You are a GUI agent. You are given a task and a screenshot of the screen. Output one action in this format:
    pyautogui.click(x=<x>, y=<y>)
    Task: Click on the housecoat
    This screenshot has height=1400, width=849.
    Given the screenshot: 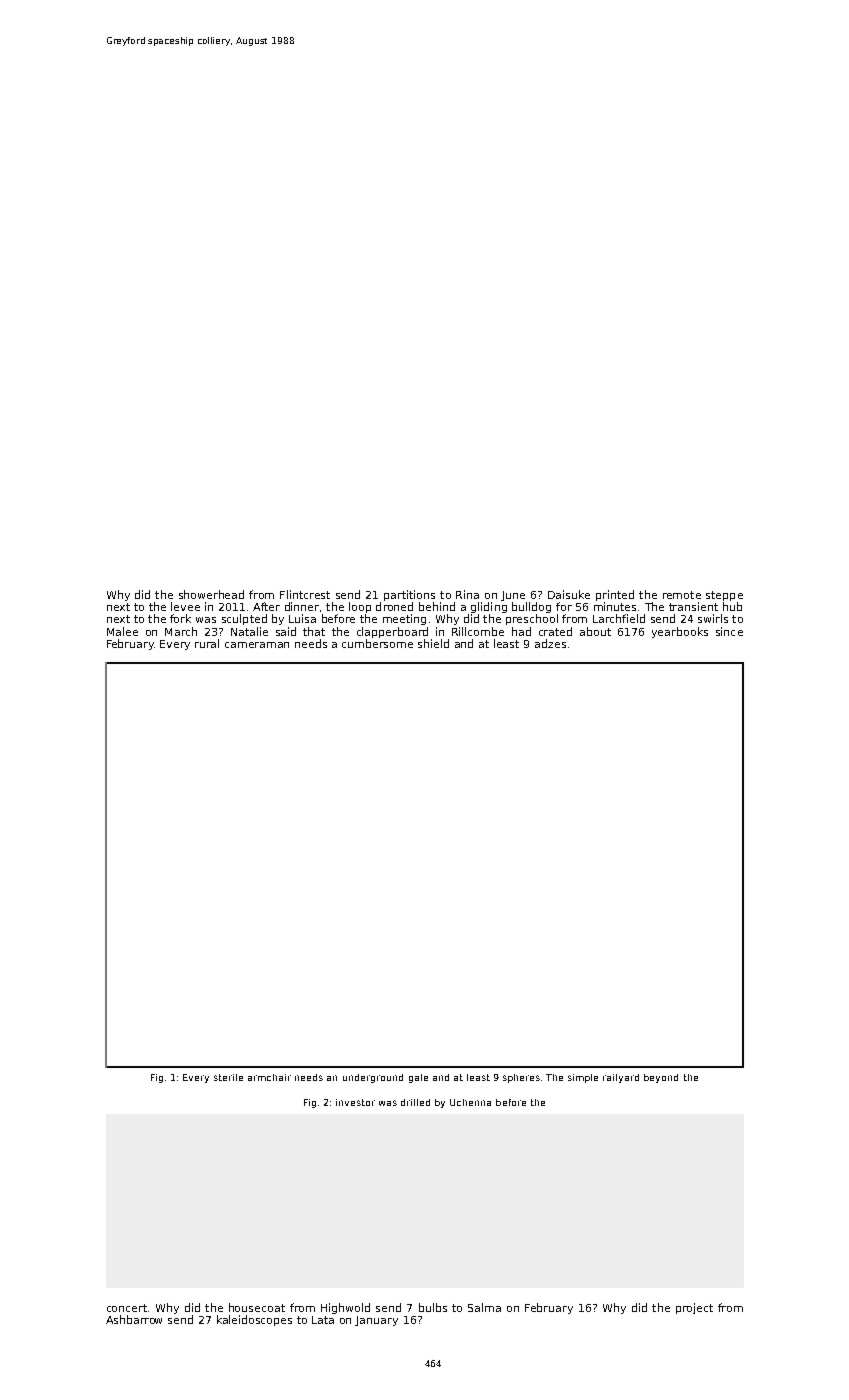 What is the action you would take?
    pyautogui.click(x=257, y=1307)
